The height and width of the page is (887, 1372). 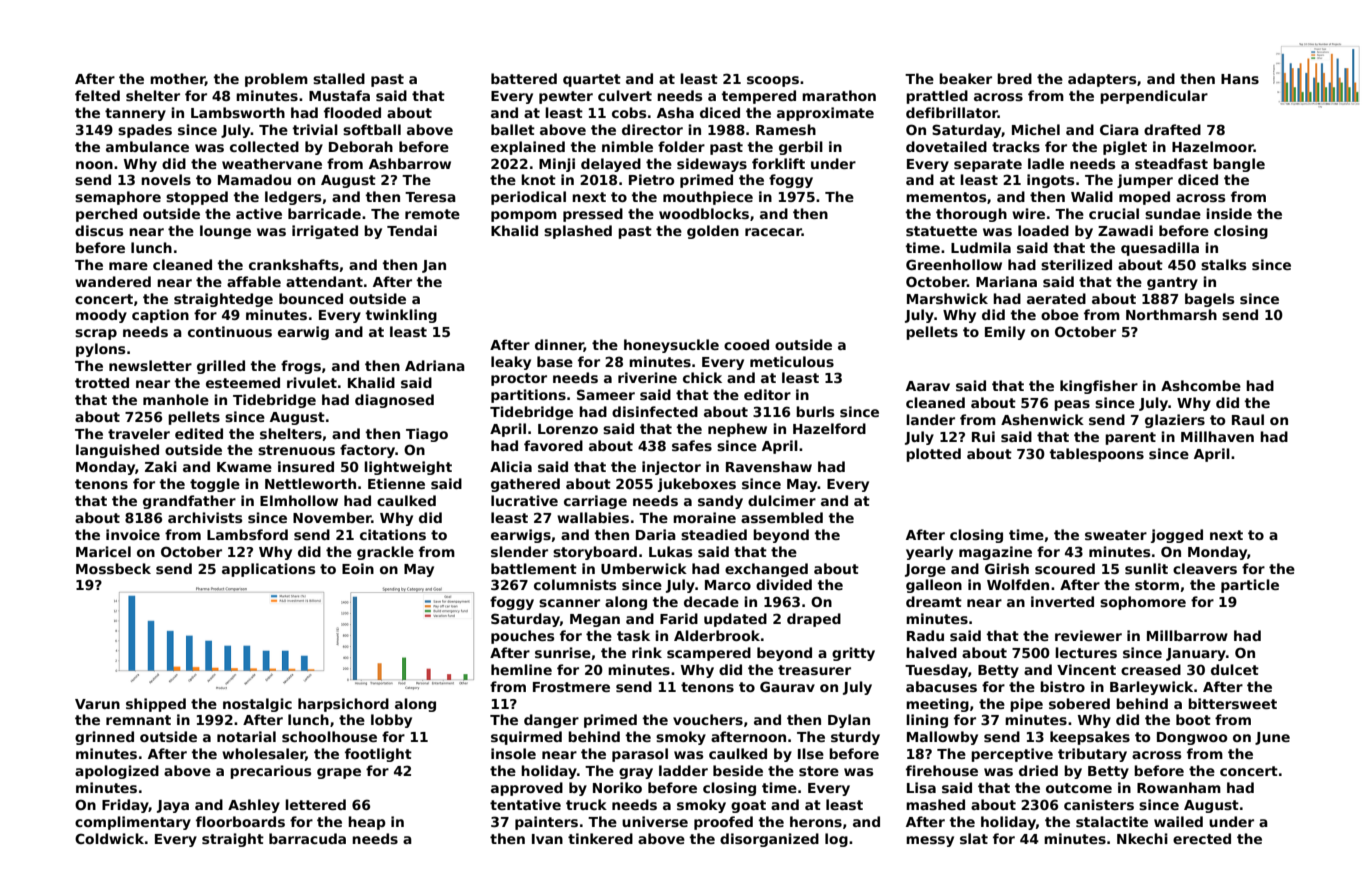 What do you see at coordinates (655, 821) in the page?
I see `universe` at bounding box center [655, 821].
